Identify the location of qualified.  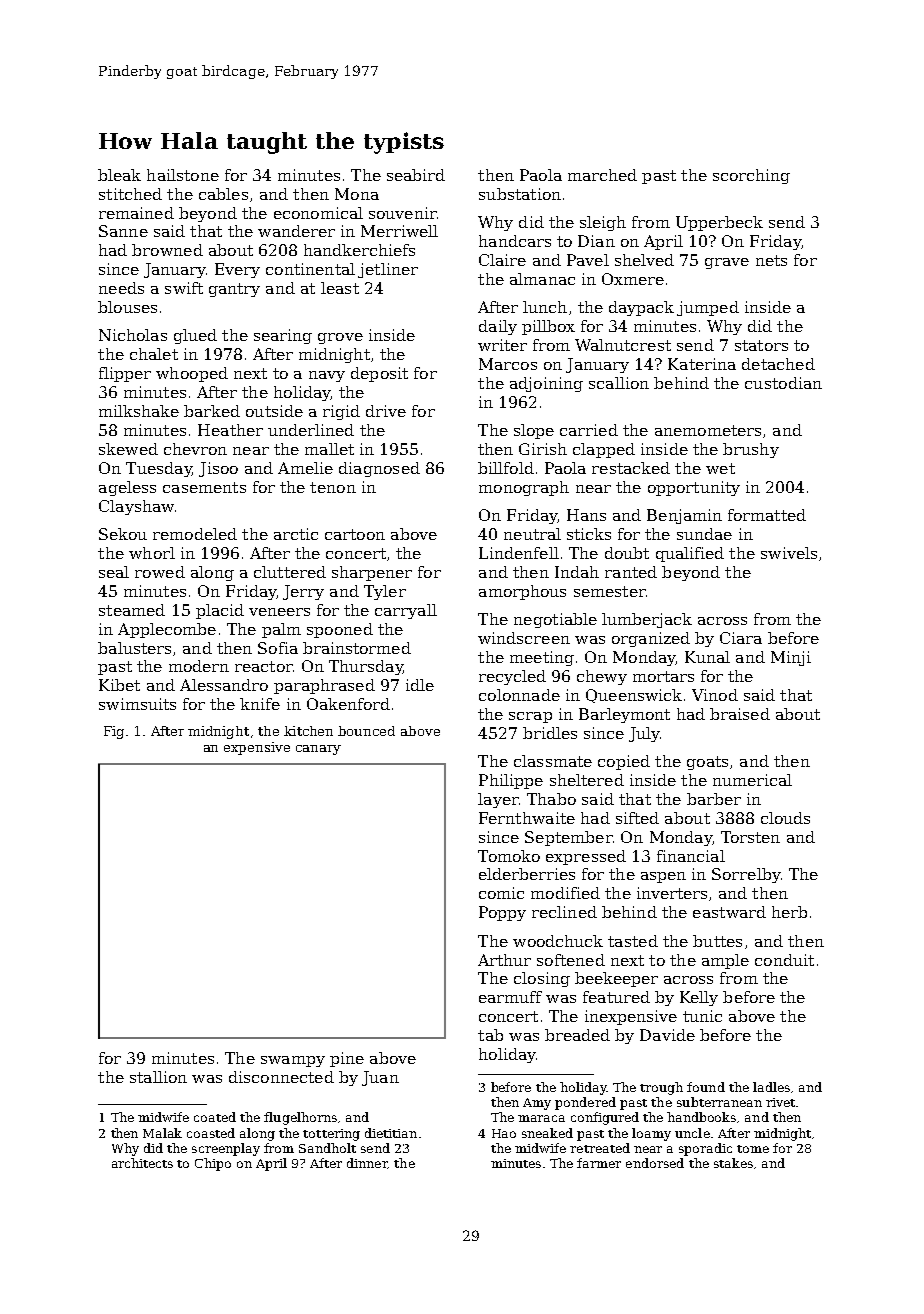
(690, 554).
